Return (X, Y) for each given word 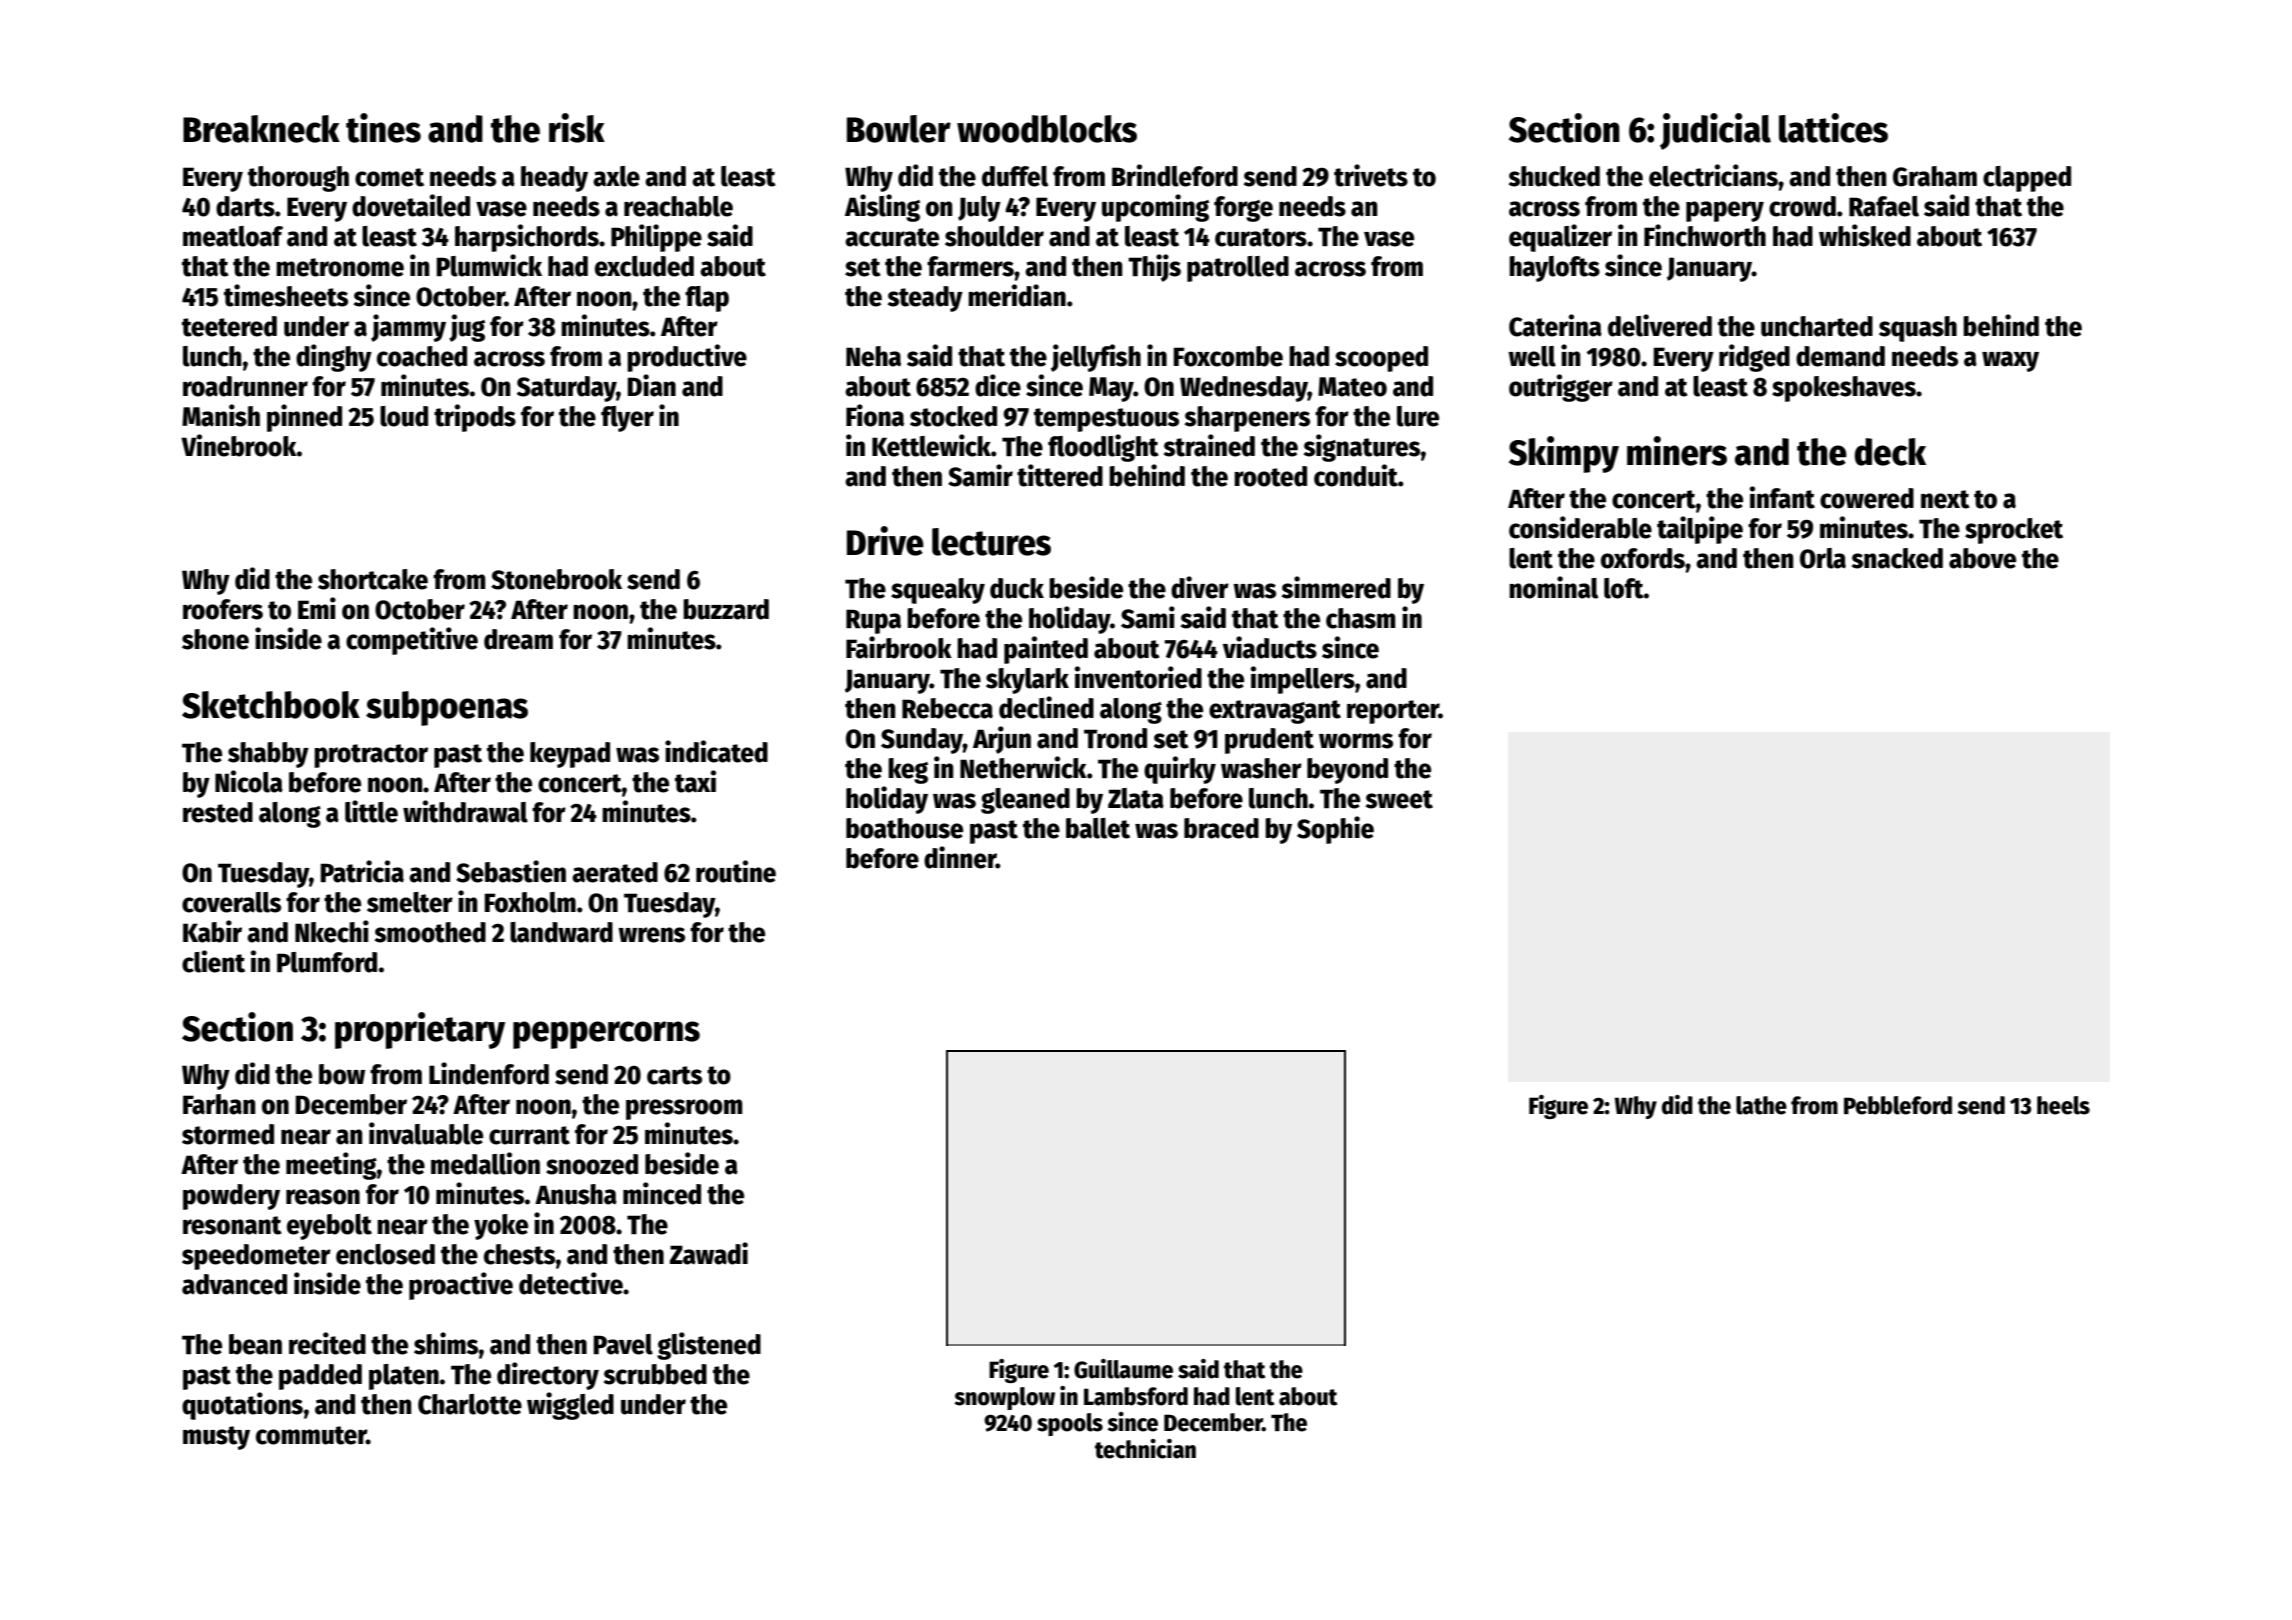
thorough (298, 179)
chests (519, 1254)
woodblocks (1047, 129)
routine (736, 871)
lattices (1833, 128)
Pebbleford (1898, 1105)
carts (674, 1075)
